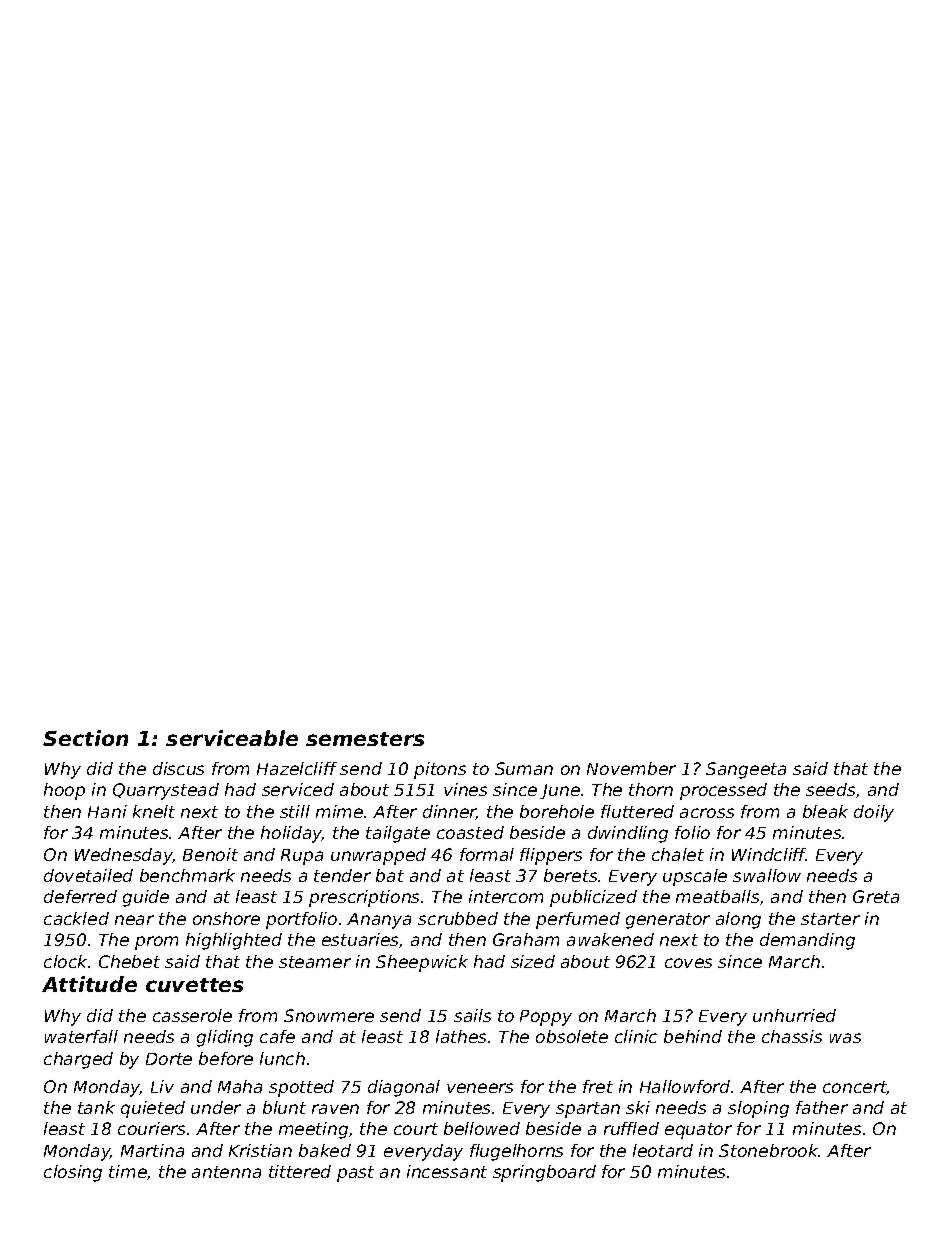  Describe the element at coordinates (85, 738) in the document. I see `Section` at that location.
